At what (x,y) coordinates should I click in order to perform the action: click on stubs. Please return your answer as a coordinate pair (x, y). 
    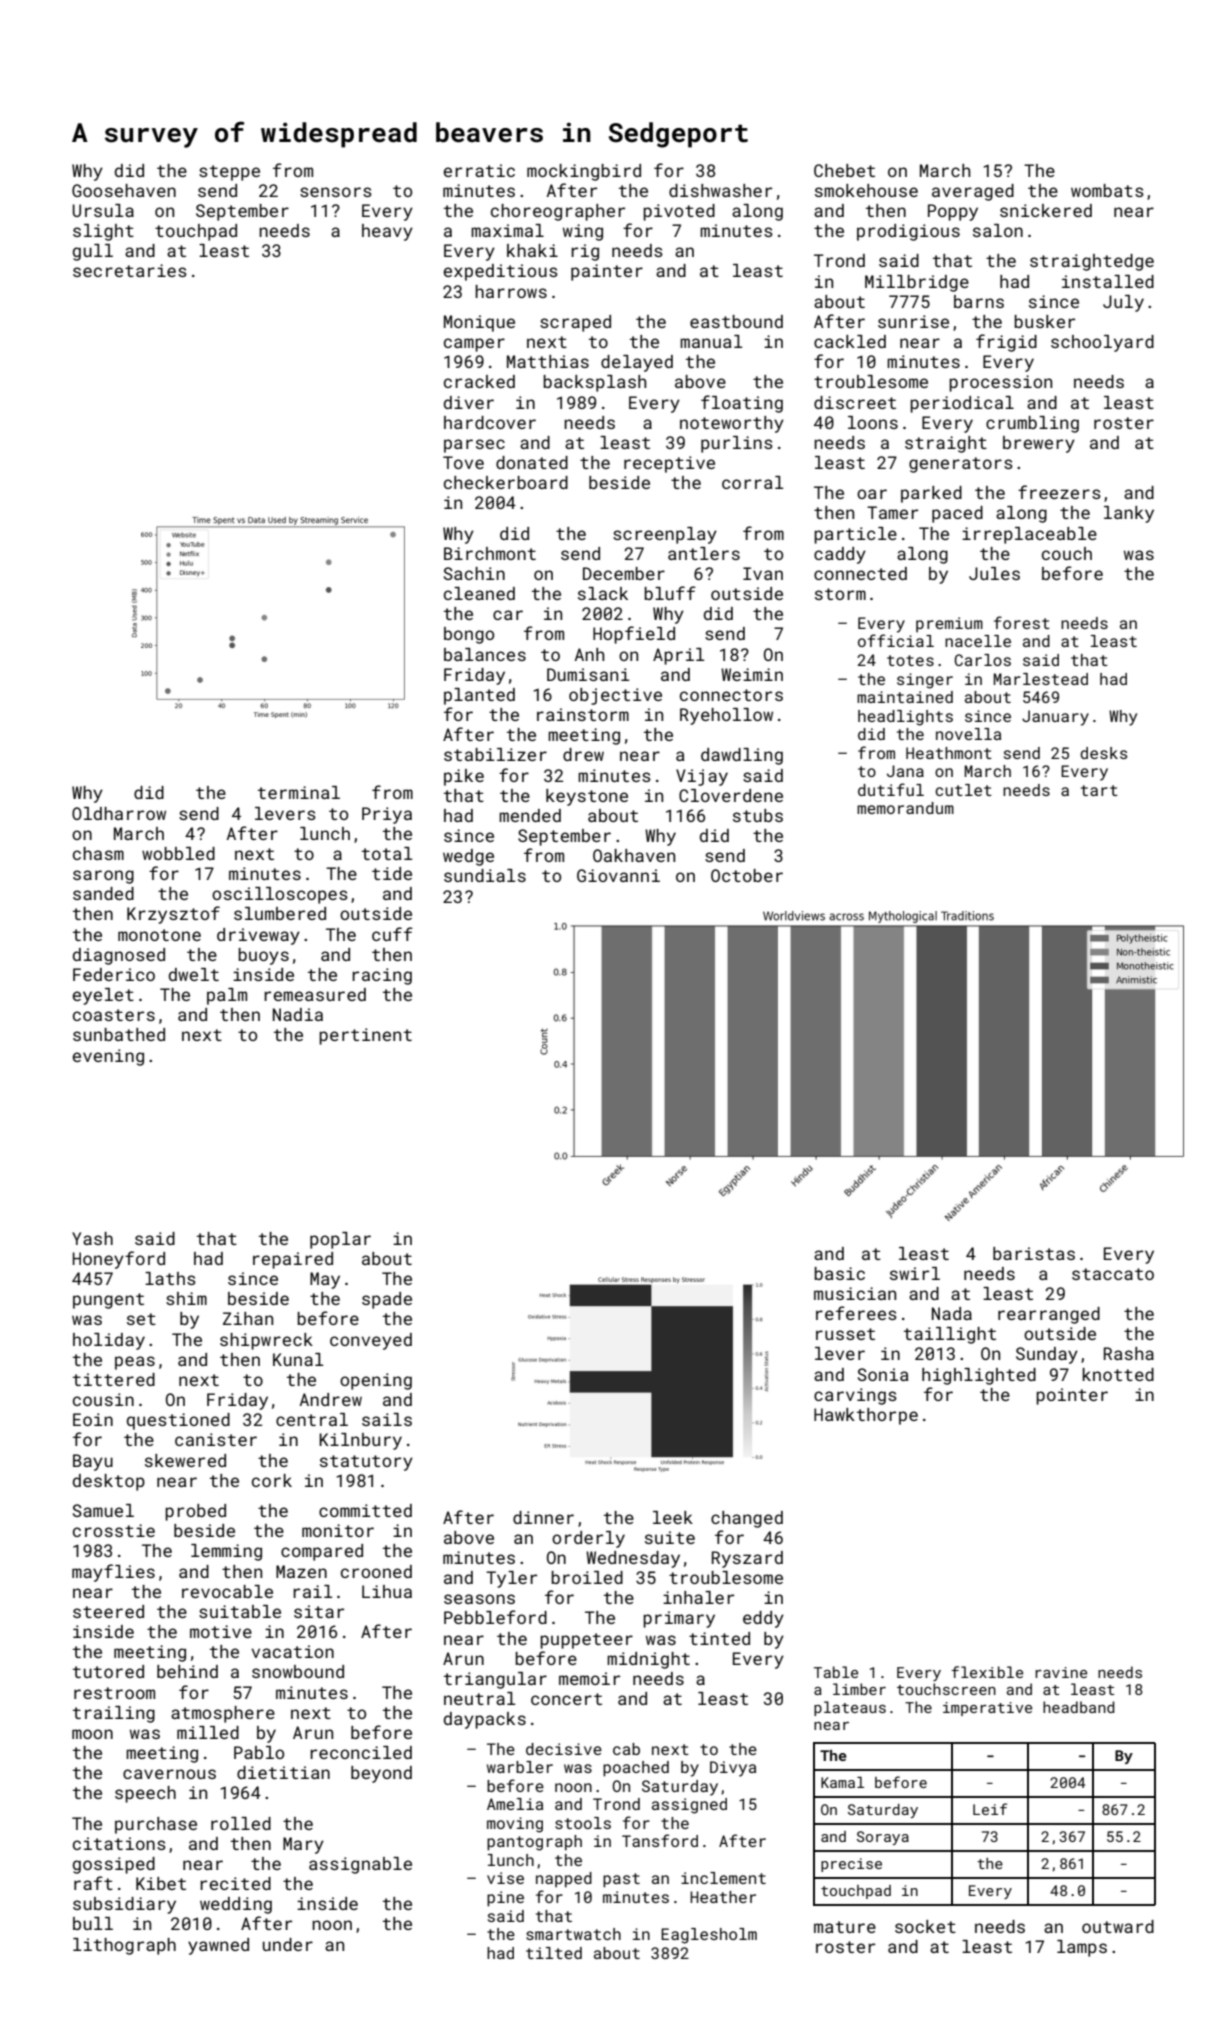
    Looking at the image, I should click on (758, 815).
